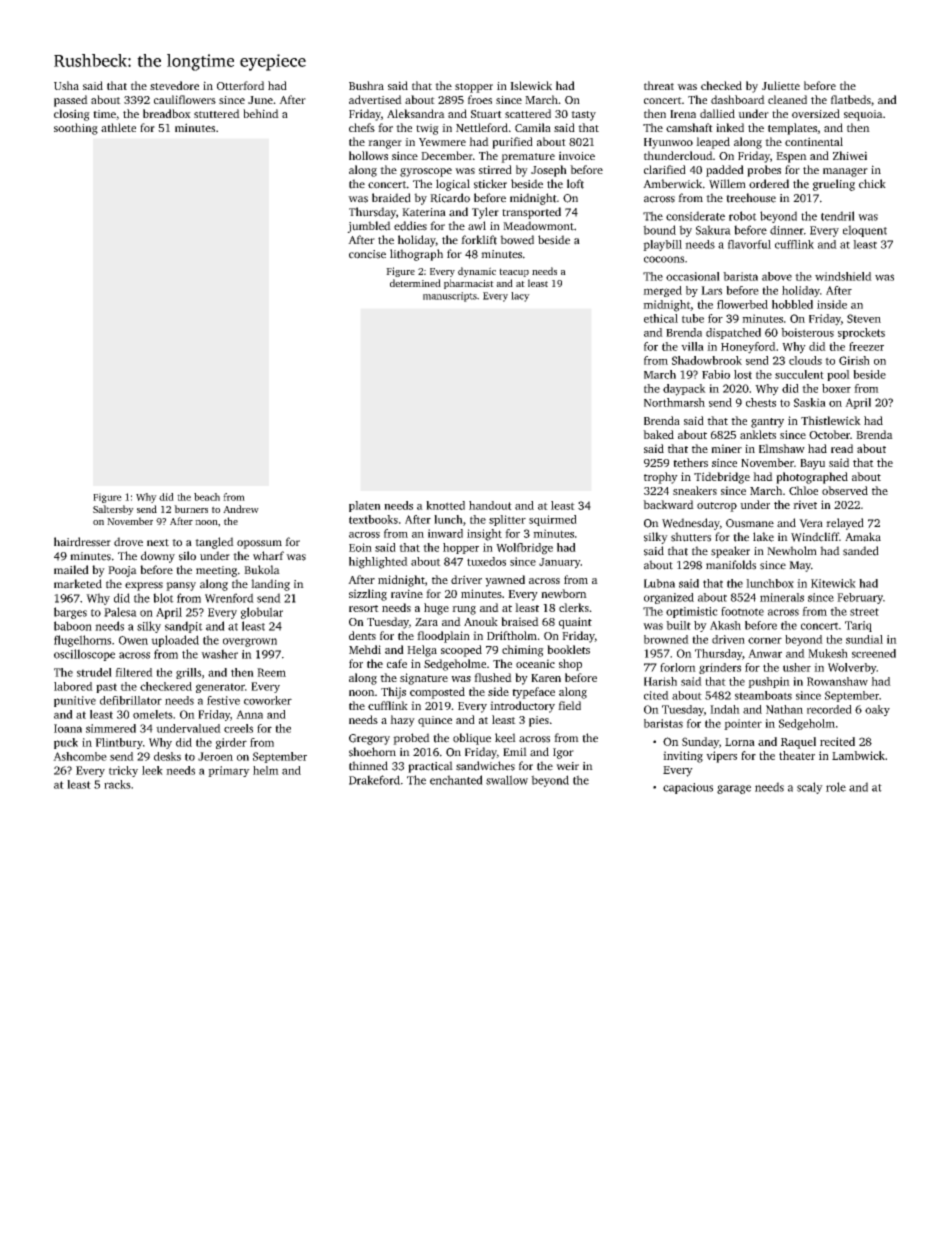  Describe the element at coordinates (829, 434) in the document. I see `October` at that location.
